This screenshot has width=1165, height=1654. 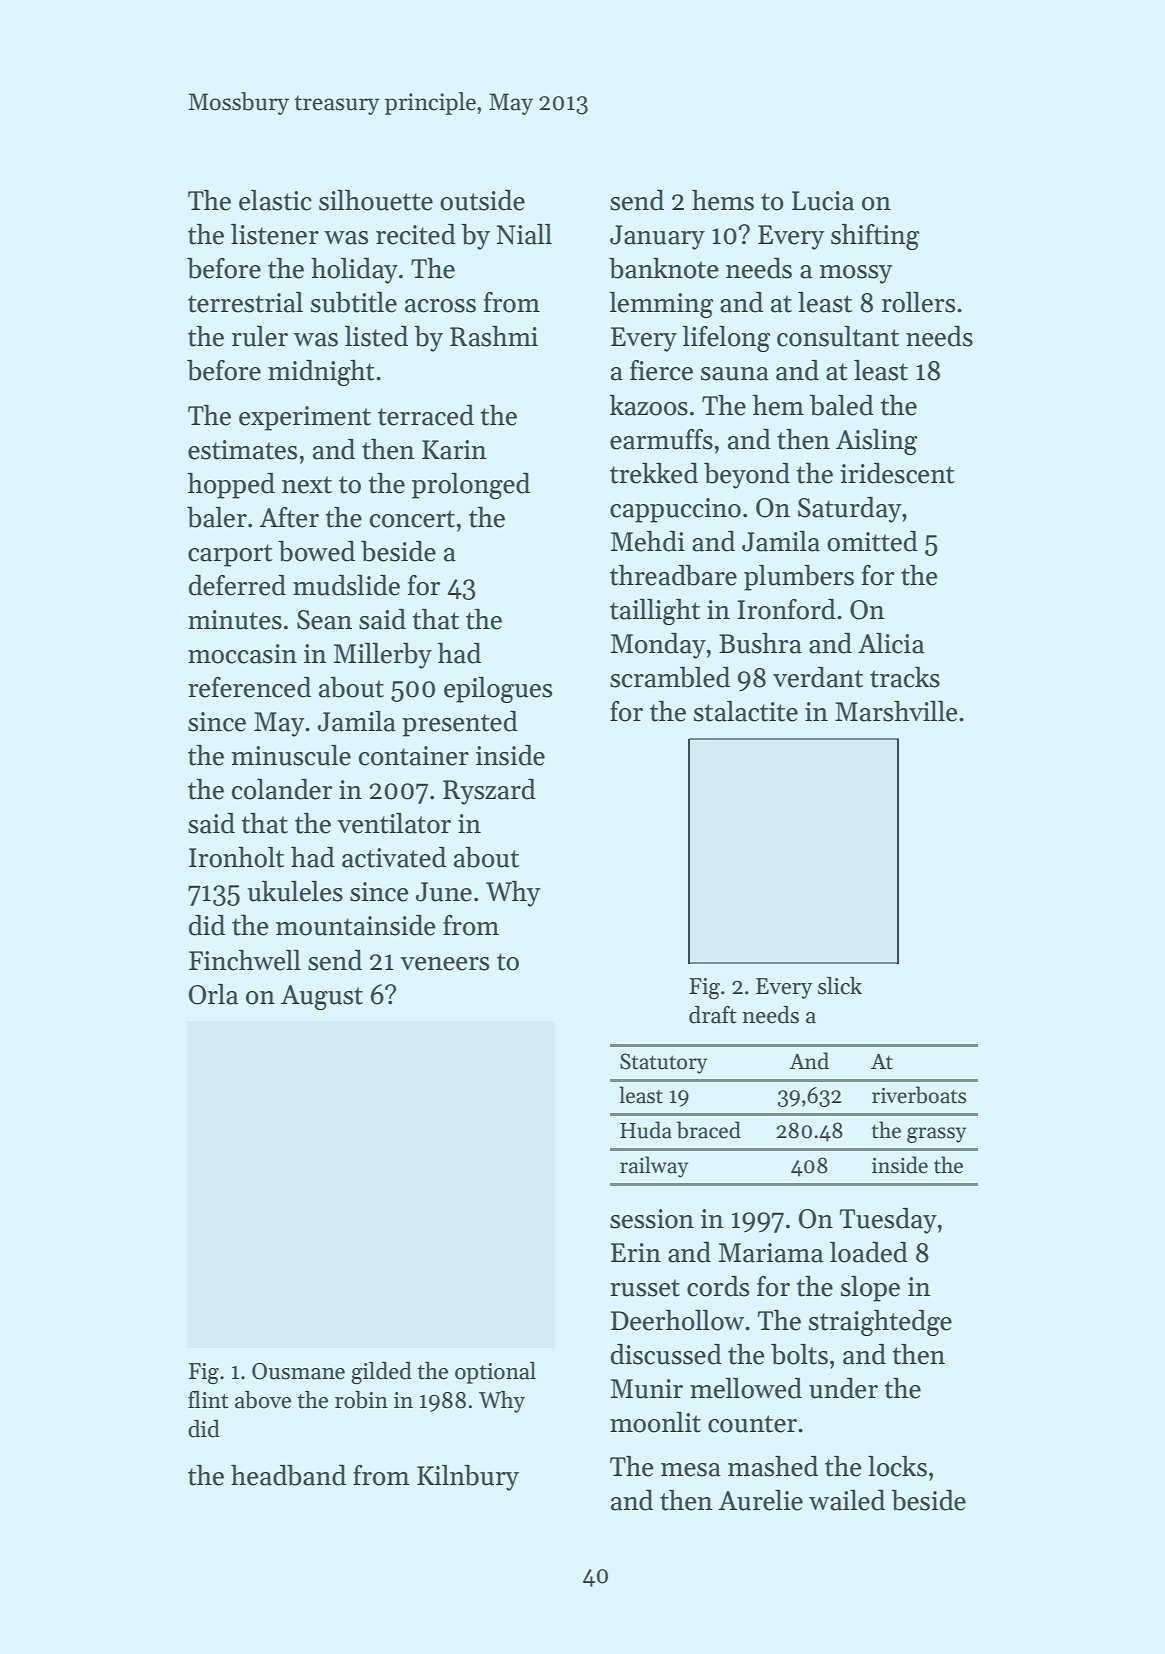 What do you see at coordinates (648, 405) in the screenshot?
I see `kazoos` at bounding box center [648, 405].
